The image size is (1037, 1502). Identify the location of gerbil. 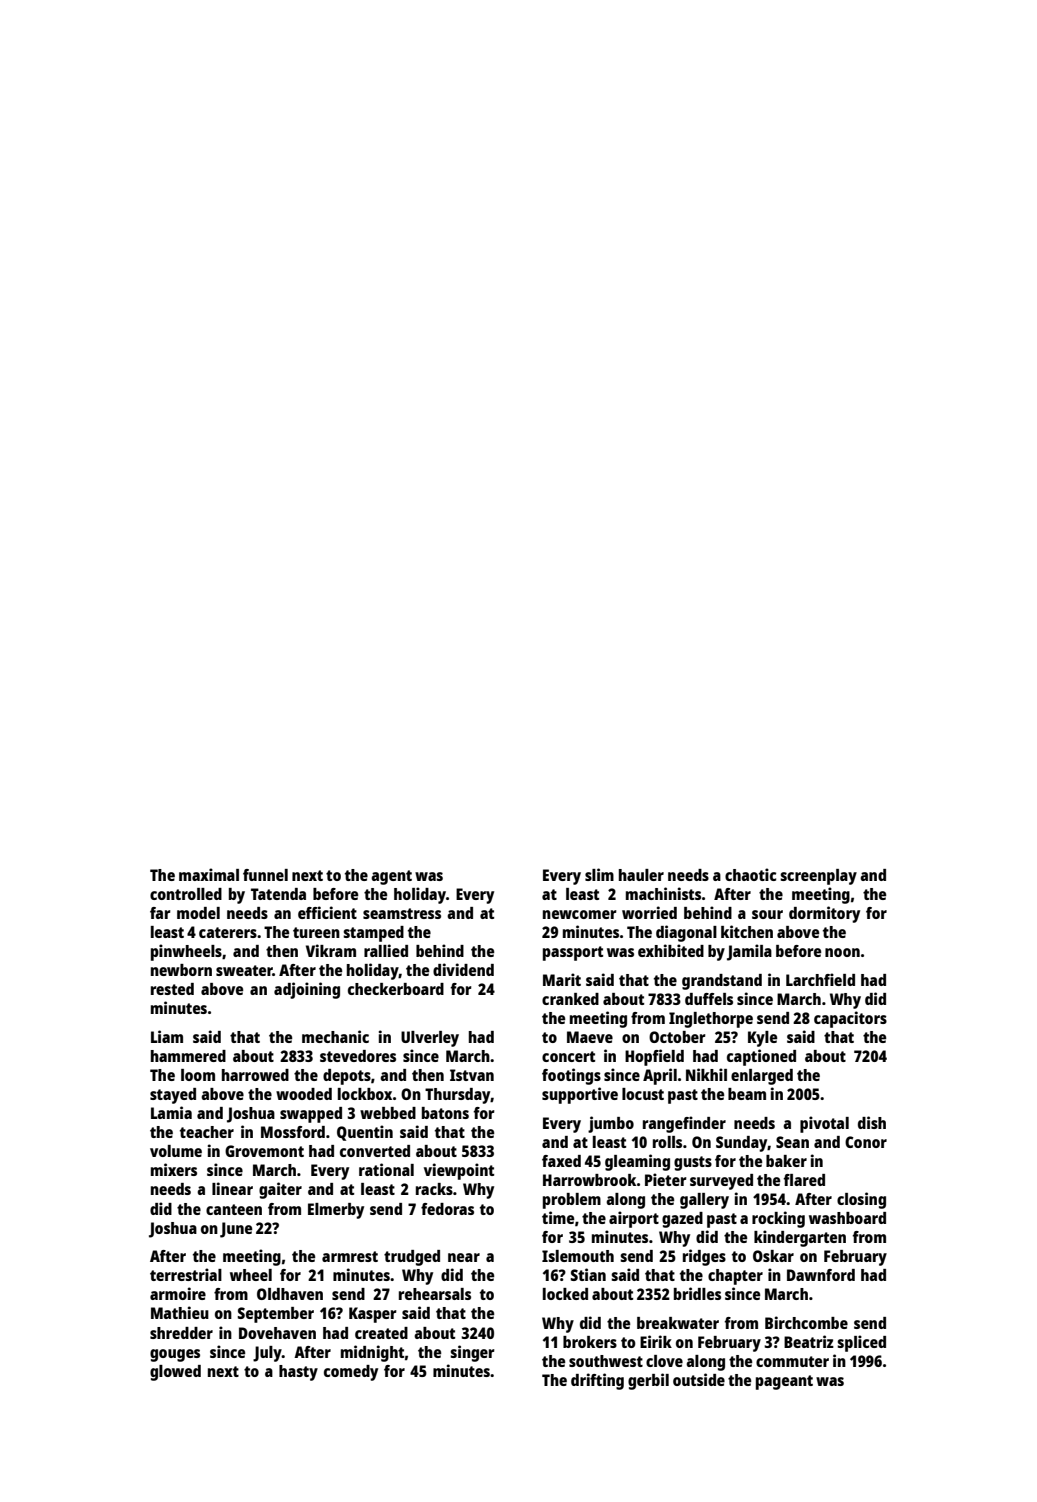
(648, 1381).
